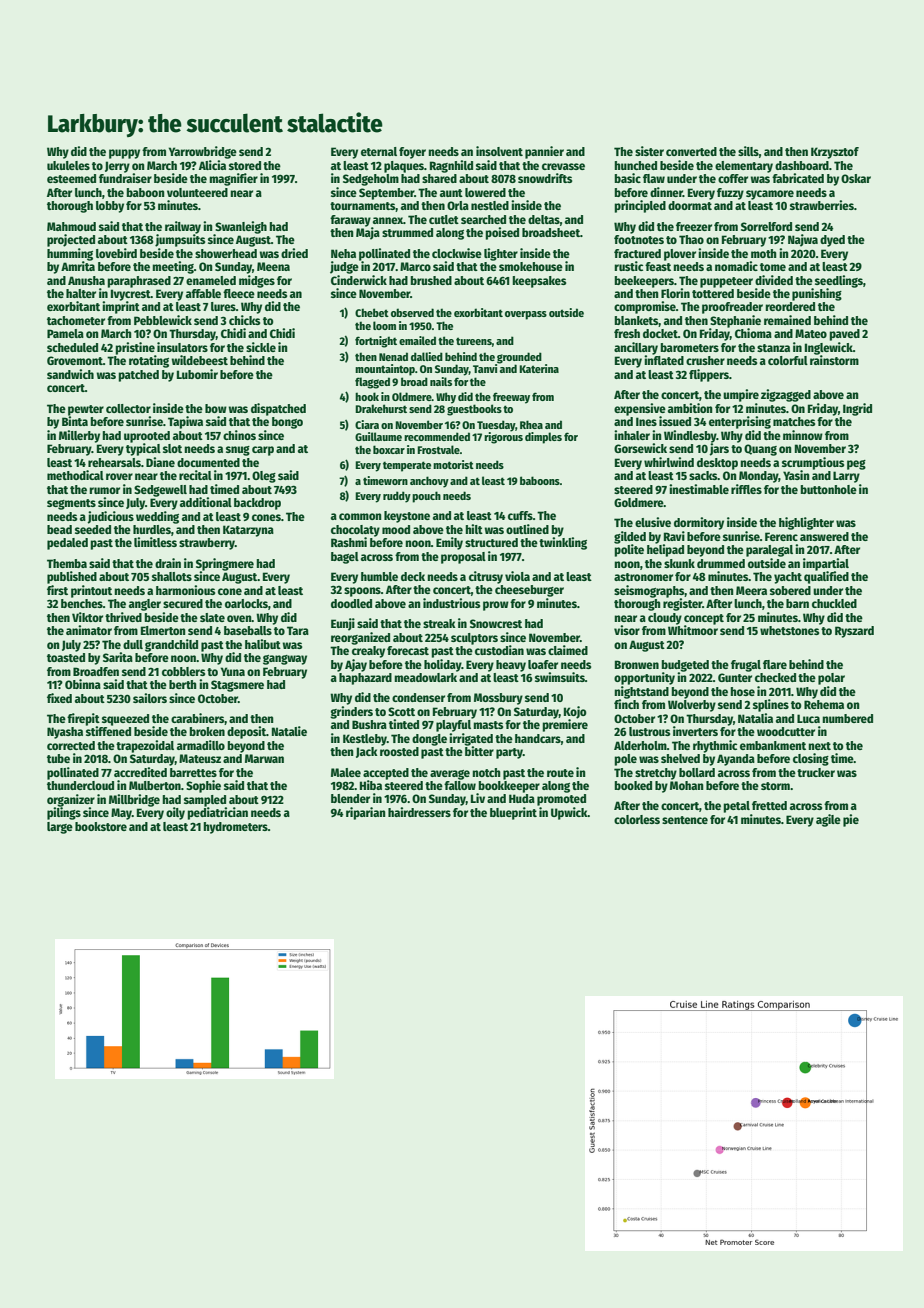 Image resolution: width=924 pixels, height=1308 pixels. I want to click on sills, so click(748, 151).
